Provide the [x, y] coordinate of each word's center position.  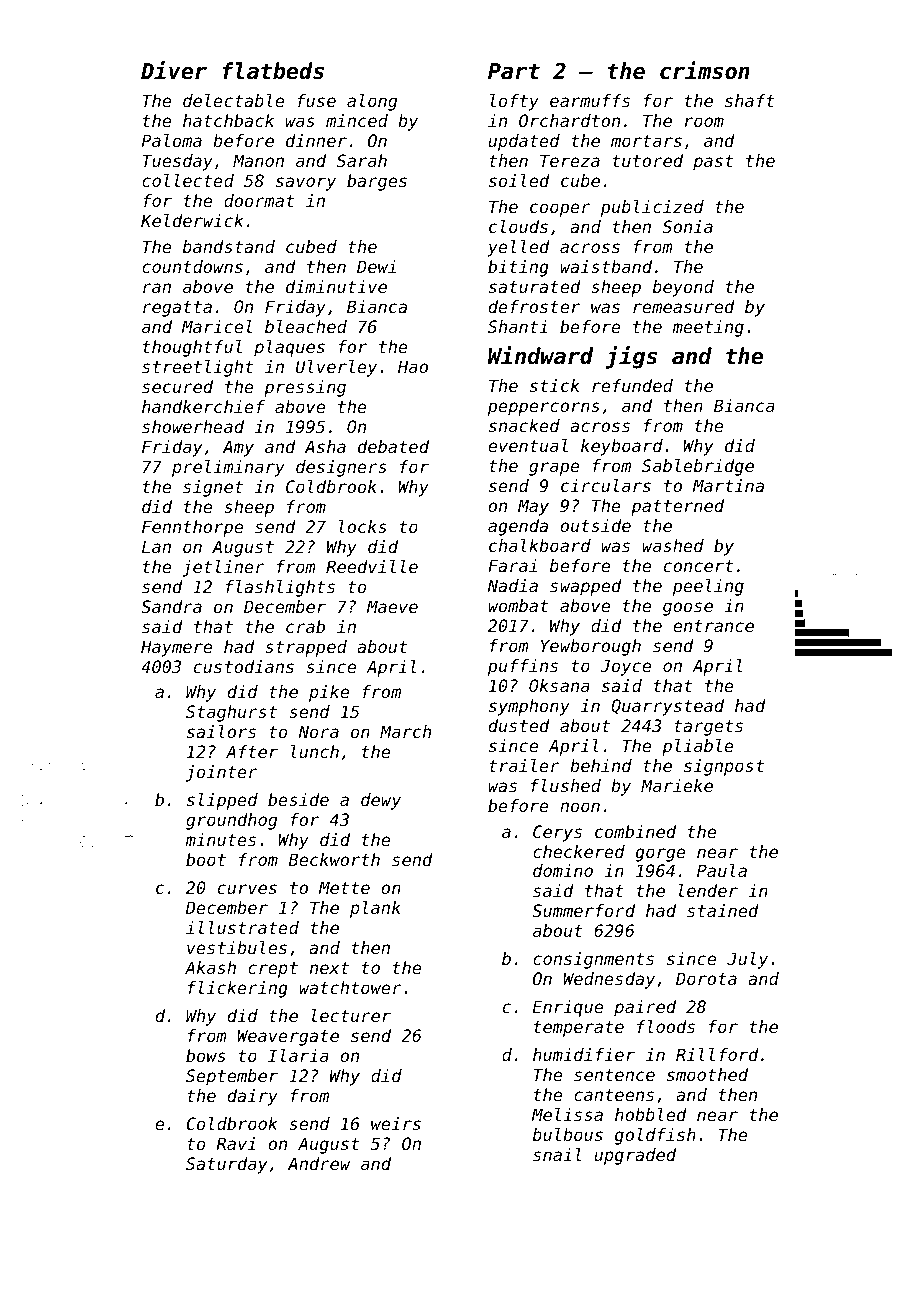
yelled [518, 248]
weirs [396, 1123]
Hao [413, 366]
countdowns [192, 266]
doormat [259, 200]
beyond [683, 288]
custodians [244, 666]
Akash [210, 967]
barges [377, 182]
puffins [523, 667]
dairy [253, 1097]
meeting [708, 328]
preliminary [228, 468]
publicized [652, 208]
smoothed [707, 1074]
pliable [698, 747]
